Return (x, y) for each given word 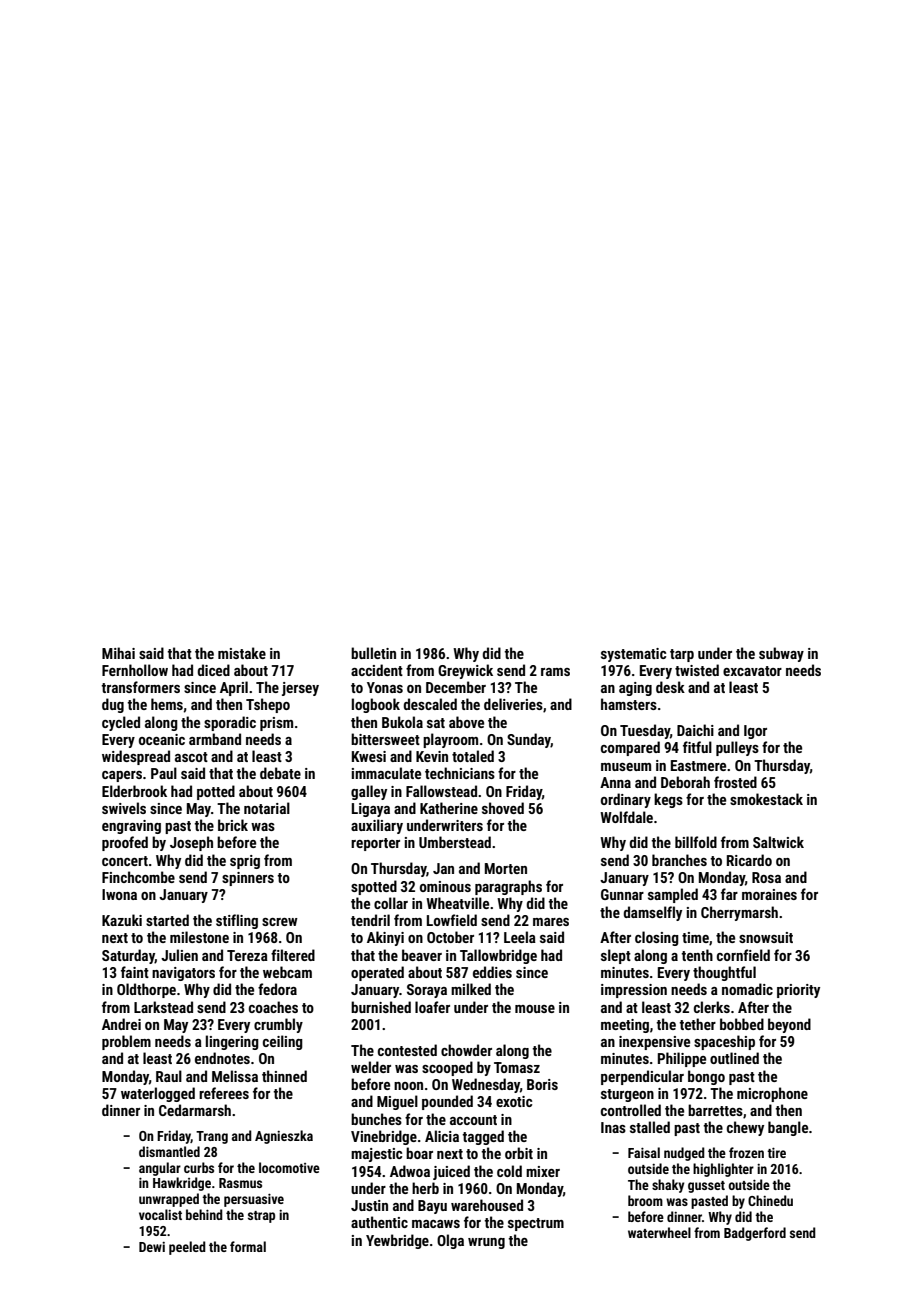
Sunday (529, 740)
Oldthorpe (146, 990)
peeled (187, 1248)
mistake (242, 653)
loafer (432, 1007)
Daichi (695, 730)
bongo (706, 1077)
